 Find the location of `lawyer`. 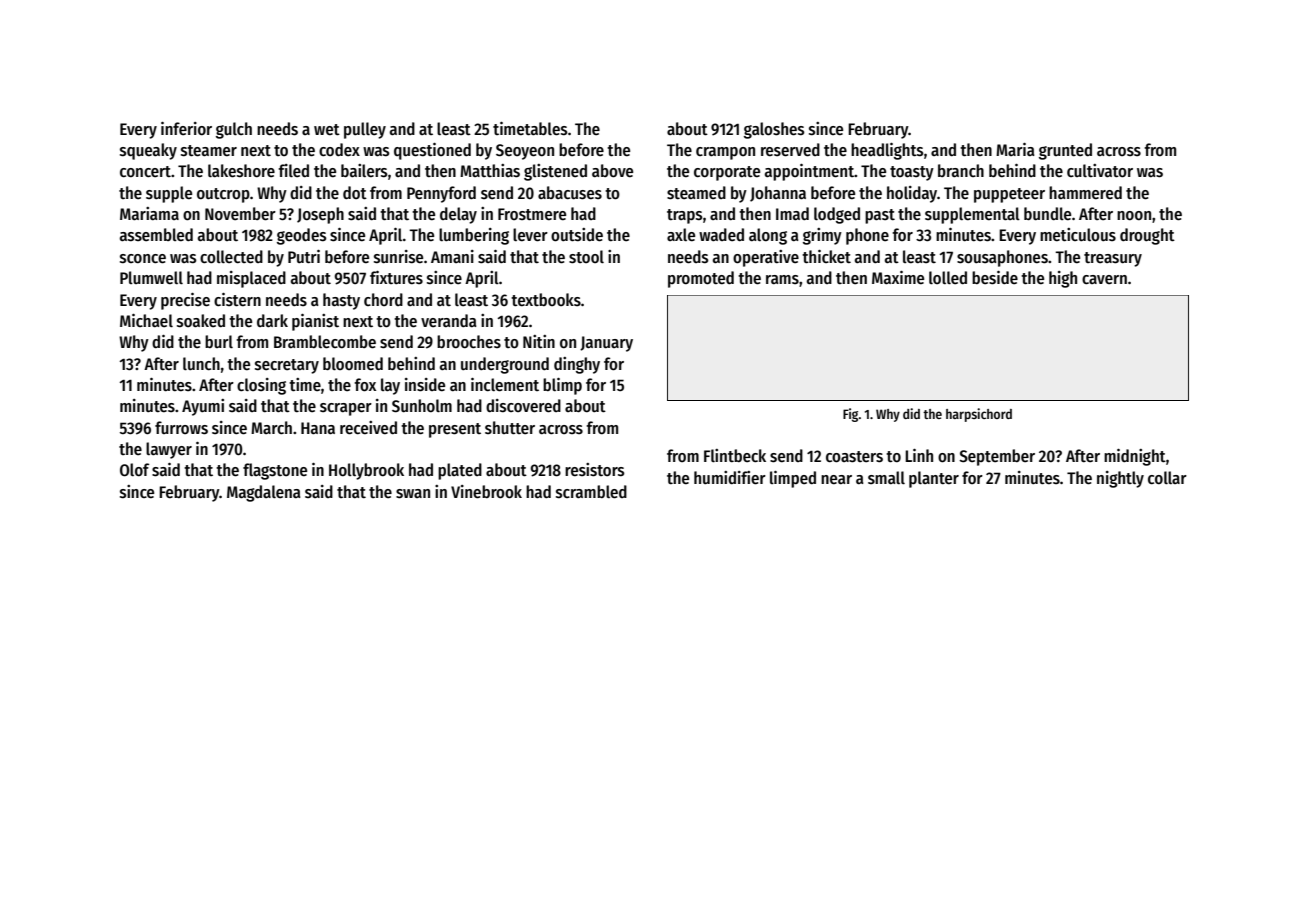

lawyer is located at coordinates (169, 450).
